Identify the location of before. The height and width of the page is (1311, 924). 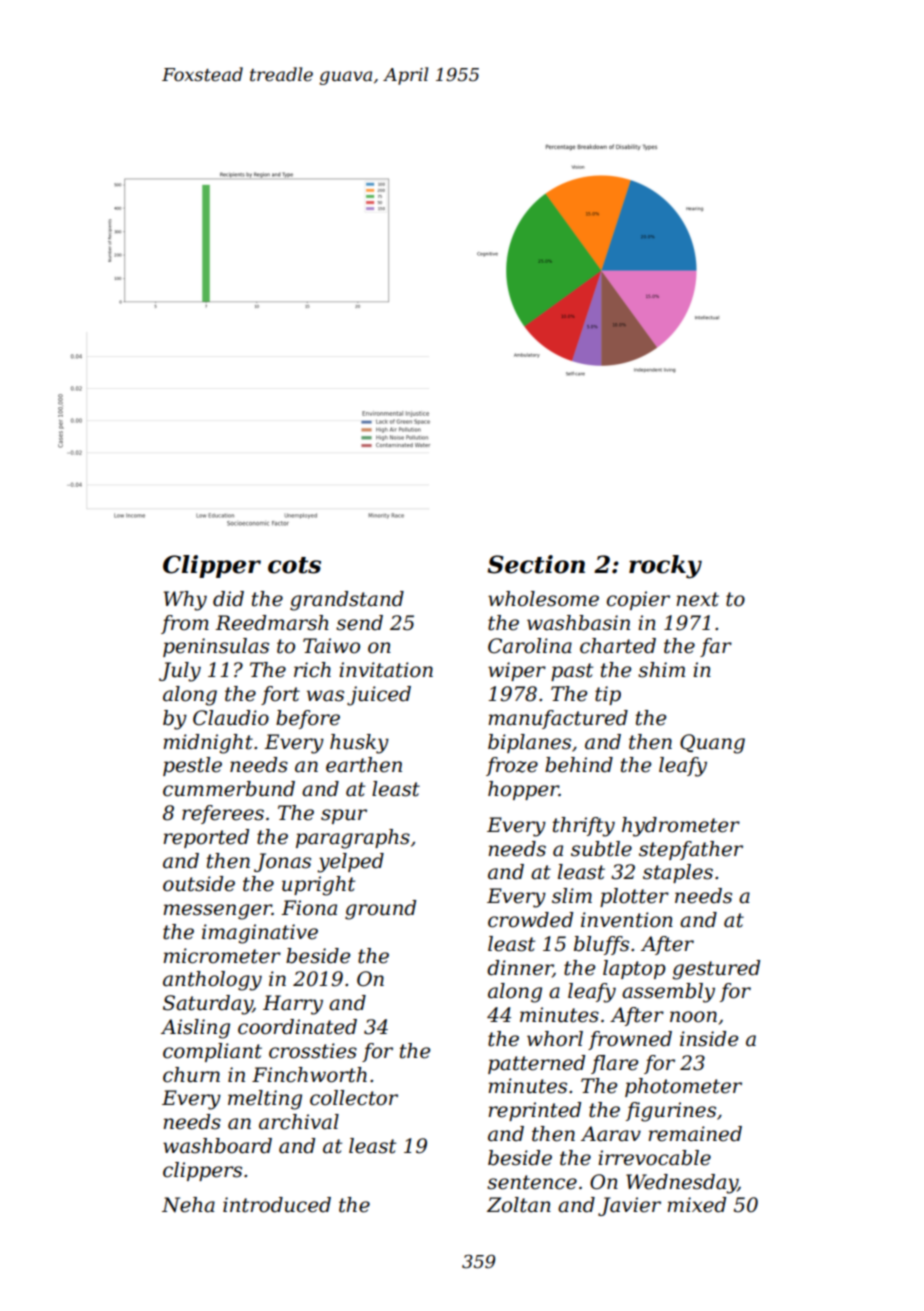
(308, 719).
